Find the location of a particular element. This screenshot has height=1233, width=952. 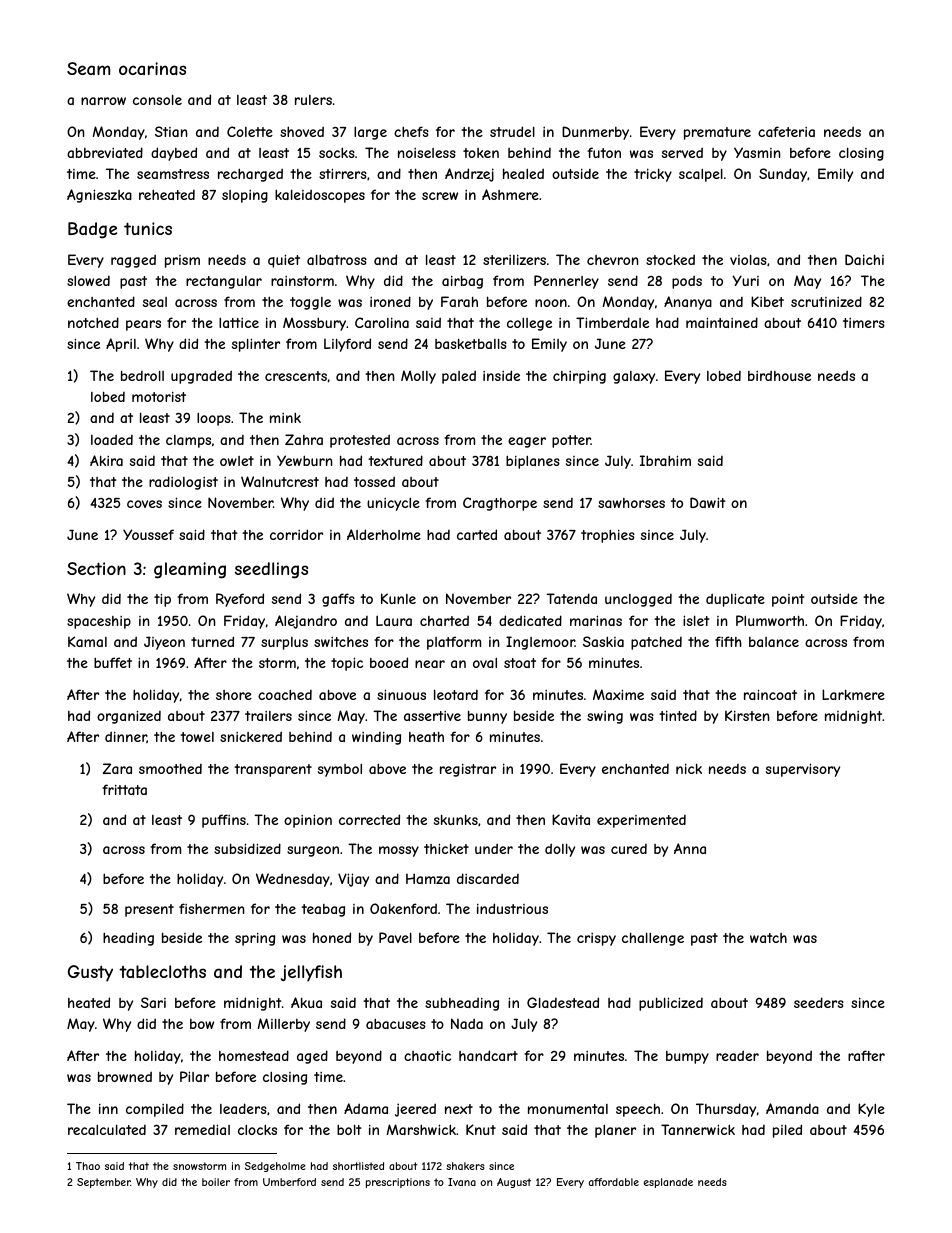

Kirsten is located at coordinates (747, 715).
